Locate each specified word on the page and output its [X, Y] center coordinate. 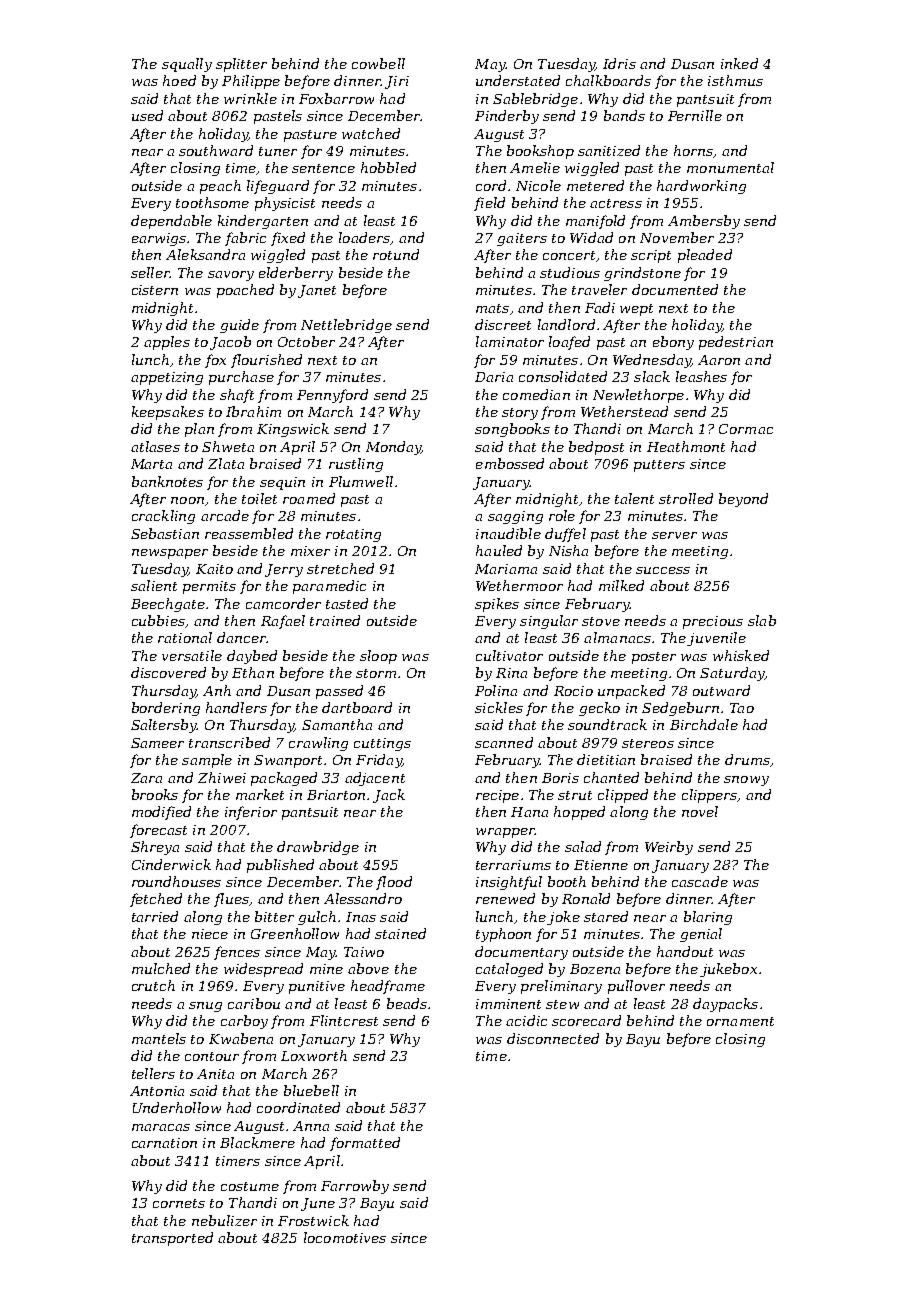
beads [407, 1003]
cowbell [378, 63]
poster [654, 658]
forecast [158, 831]
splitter [241, 65]
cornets [179, 1203]
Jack [389, 796]
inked [739, 63]
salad [583, 846]
